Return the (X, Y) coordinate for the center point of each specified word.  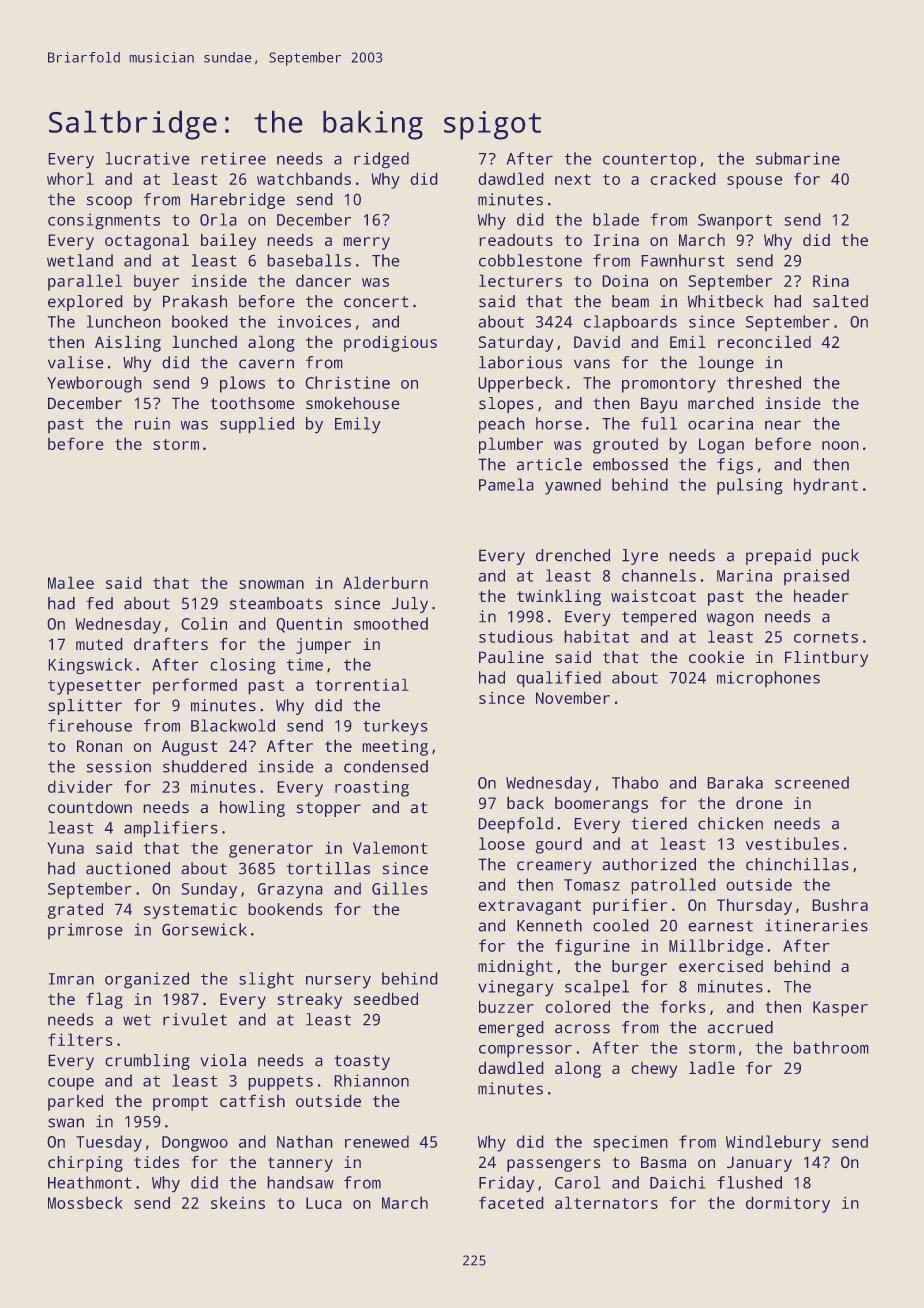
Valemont (390, 847)
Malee (71, 582)
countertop (650, 161)
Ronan (99, 746)
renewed (377, 1141)
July (409, 605)
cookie (716, 657)
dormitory (788, 1204)
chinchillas (797, 864)
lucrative (148, 158)
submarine (798, 158)
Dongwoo (195, 1144)
